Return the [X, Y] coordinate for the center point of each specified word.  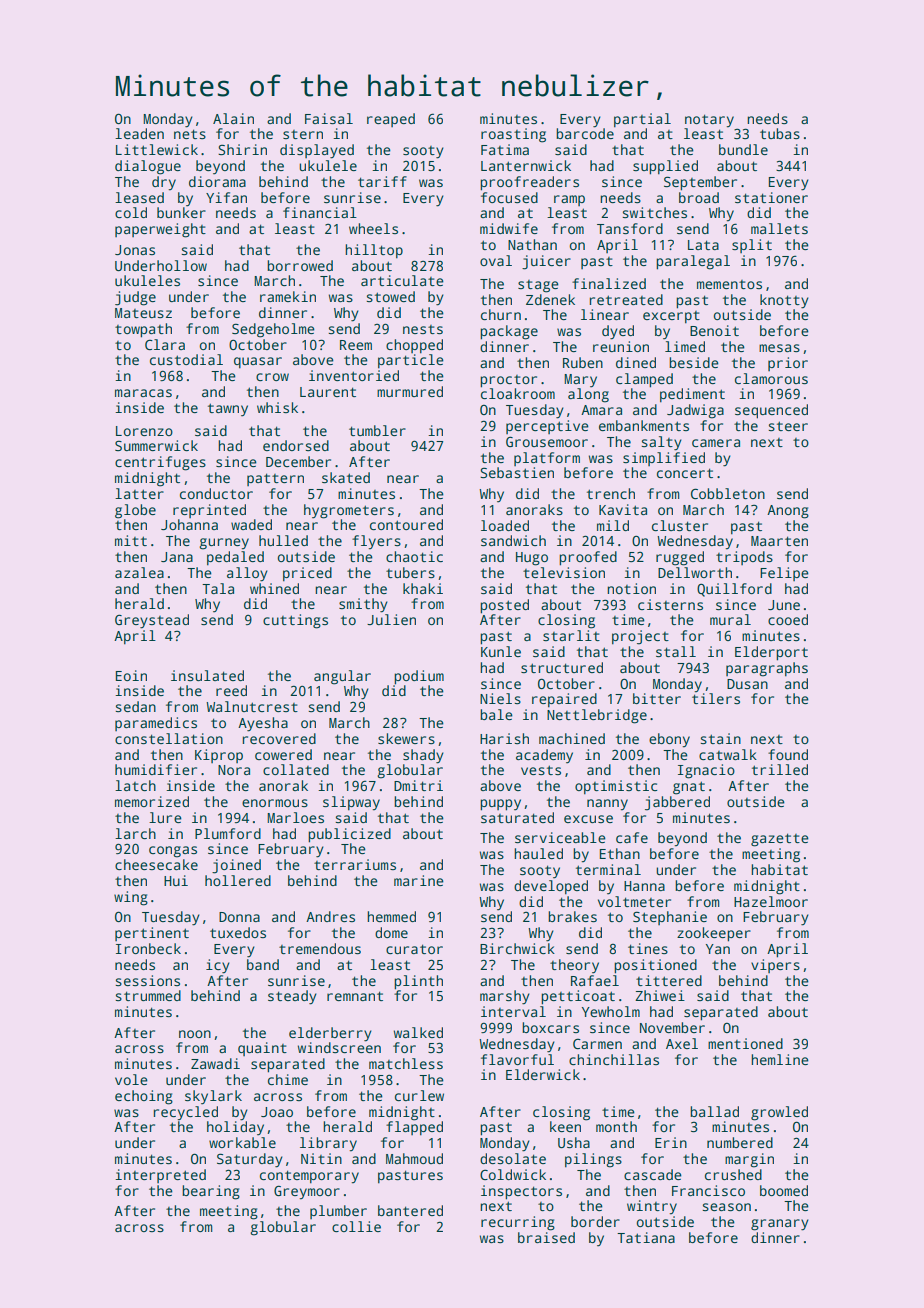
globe [135, 511]
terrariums [355, 864]
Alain [233, 118]
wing [131, 898]
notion [632, 588]
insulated [207, 675]
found [788, 754]
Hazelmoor [771, 901]
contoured [406, 524]
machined [572, 738]
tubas [780, 133]
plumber [338, 1212]
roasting [513, 135]
